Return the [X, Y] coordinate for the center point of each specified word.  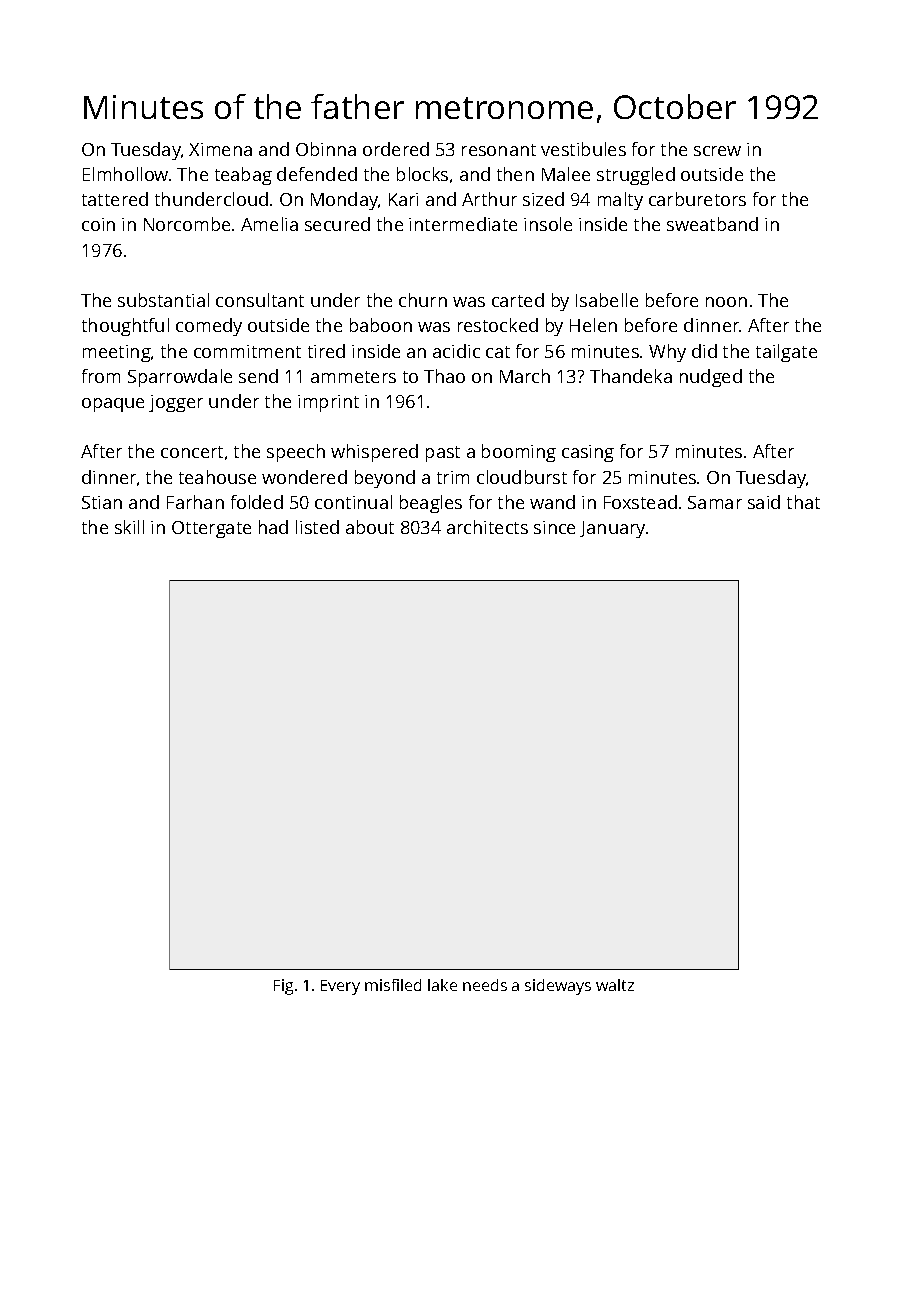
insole [548, 224]
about [370, 527]
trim [453, 477]
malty [620, 201]
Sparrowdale [180, 378]
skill [129, 527]
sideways [558, 987]
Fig [283, 987]
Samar [715, 502]
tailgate [786, 353]
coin [98, 224]
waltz [615, 985]
